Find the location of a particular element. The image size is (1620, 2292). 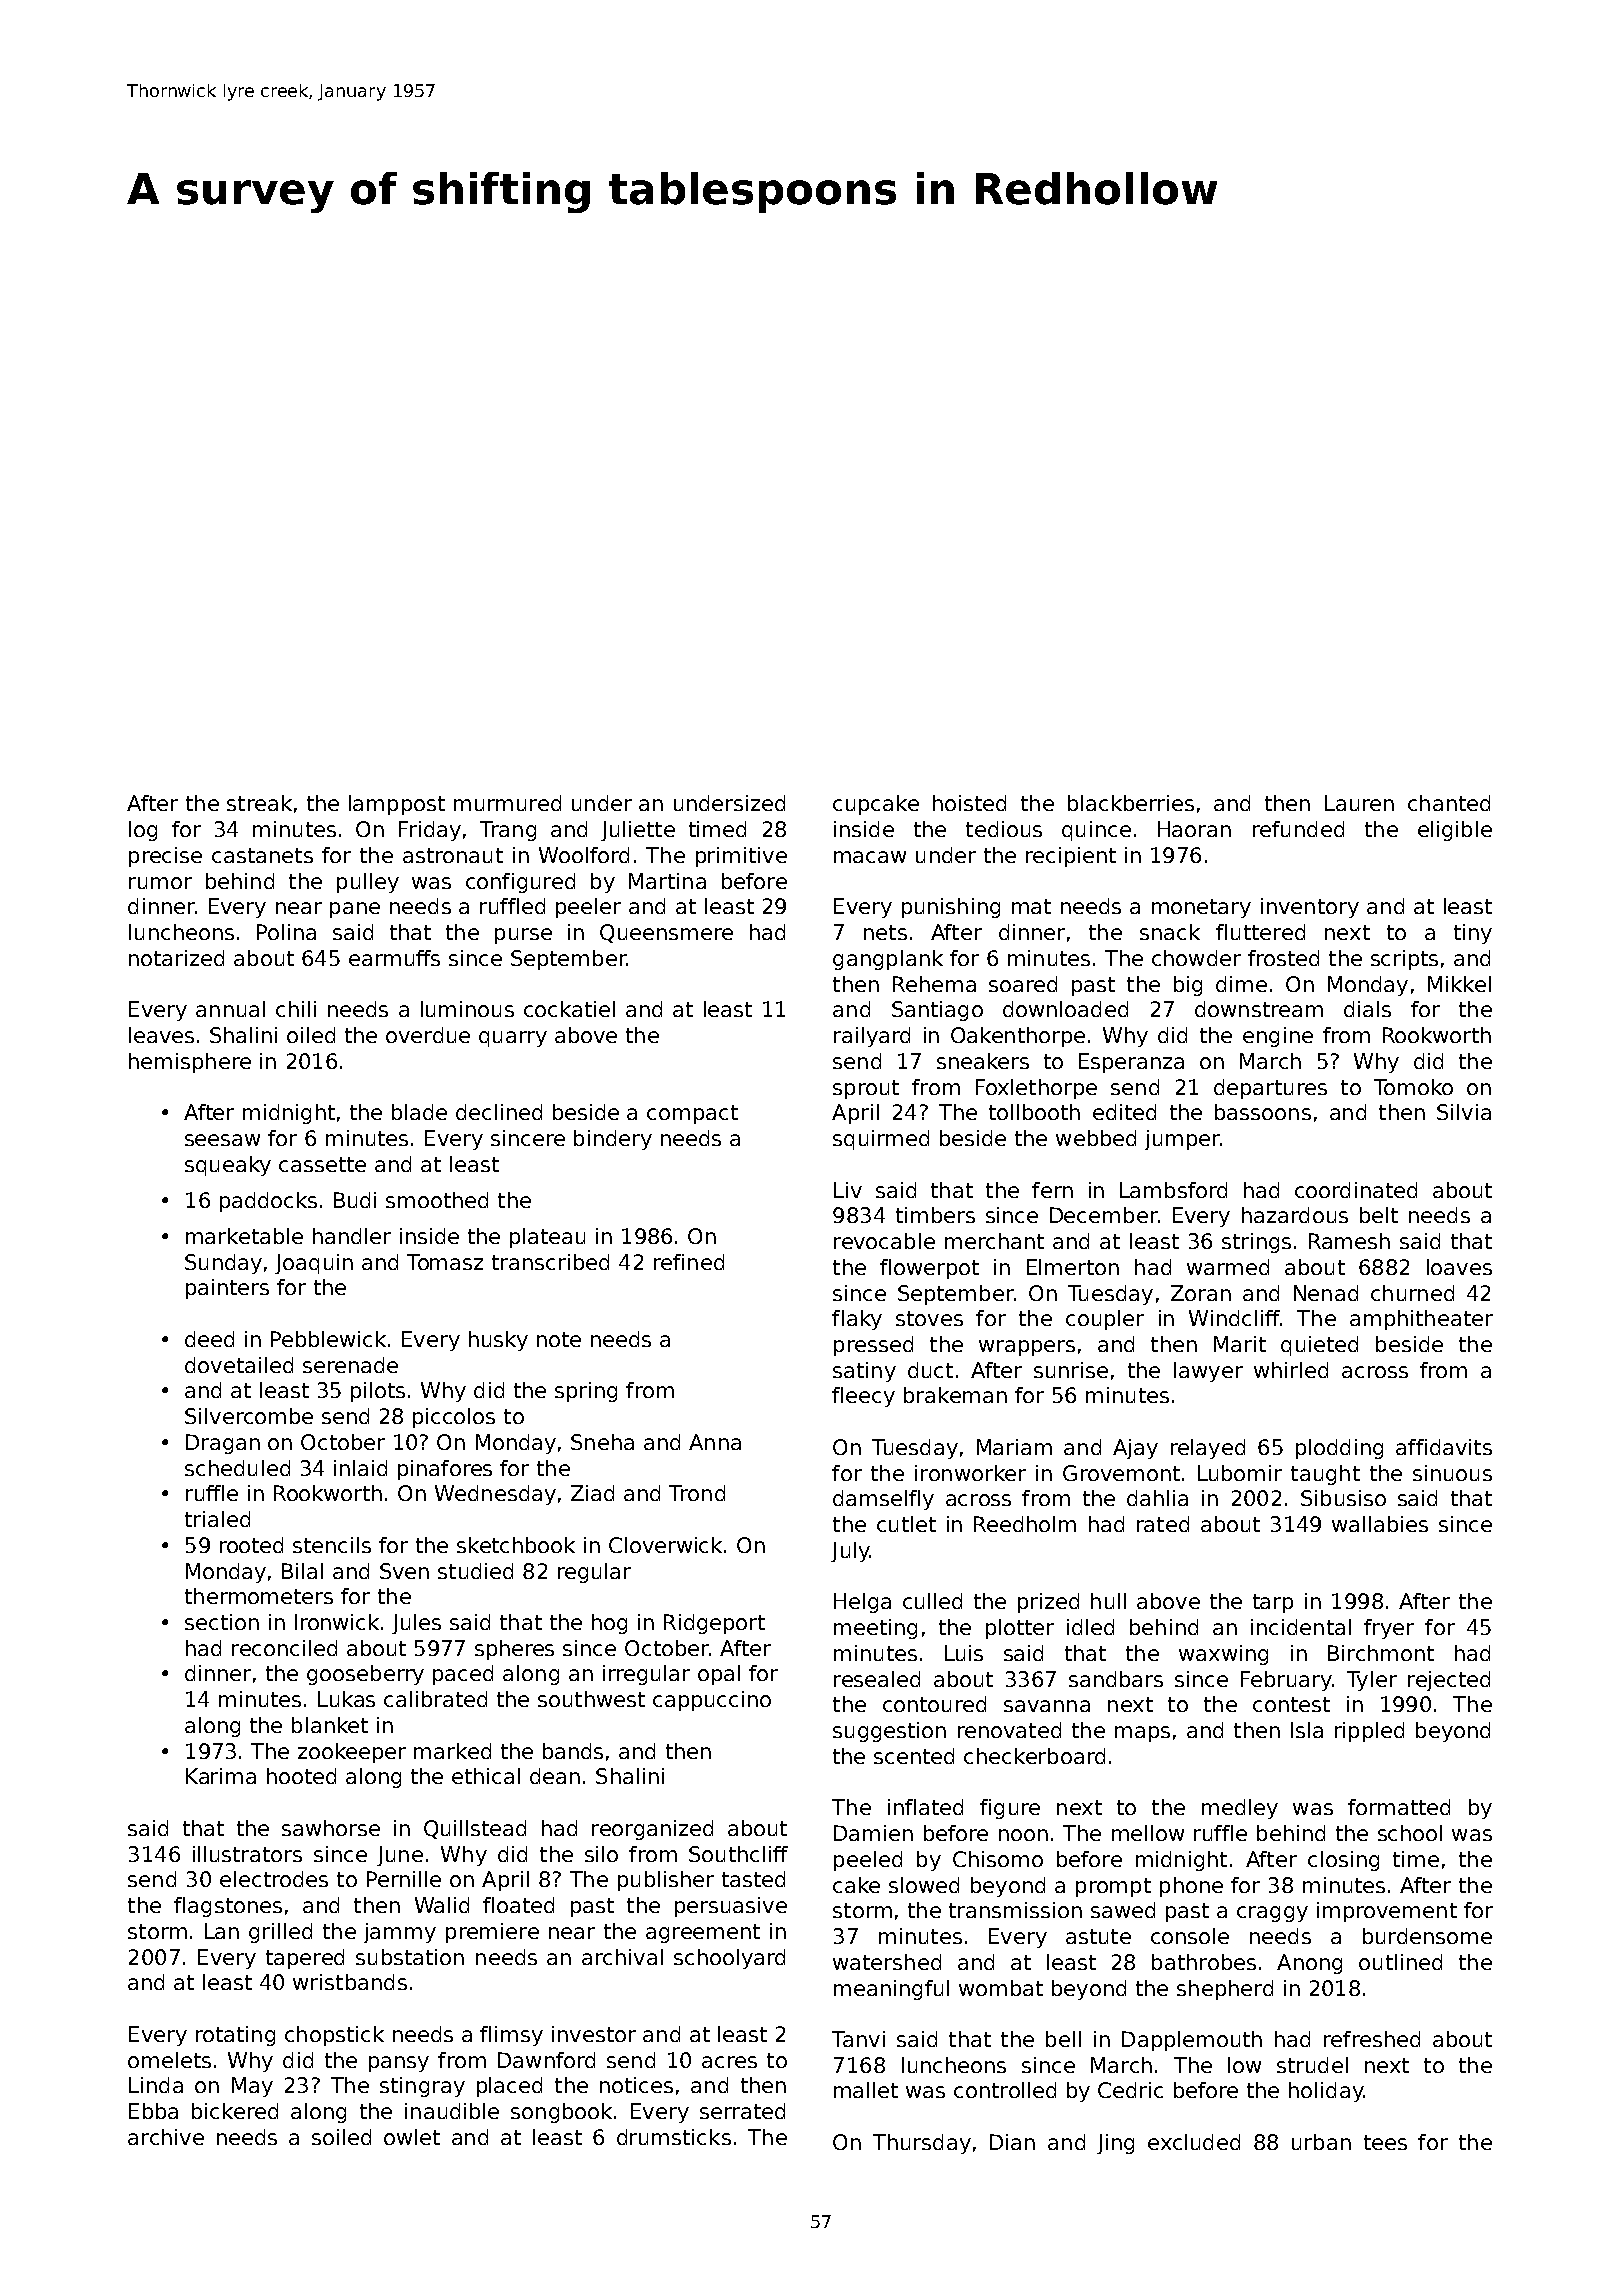

owlet is located at coordinates (412, 2137).
